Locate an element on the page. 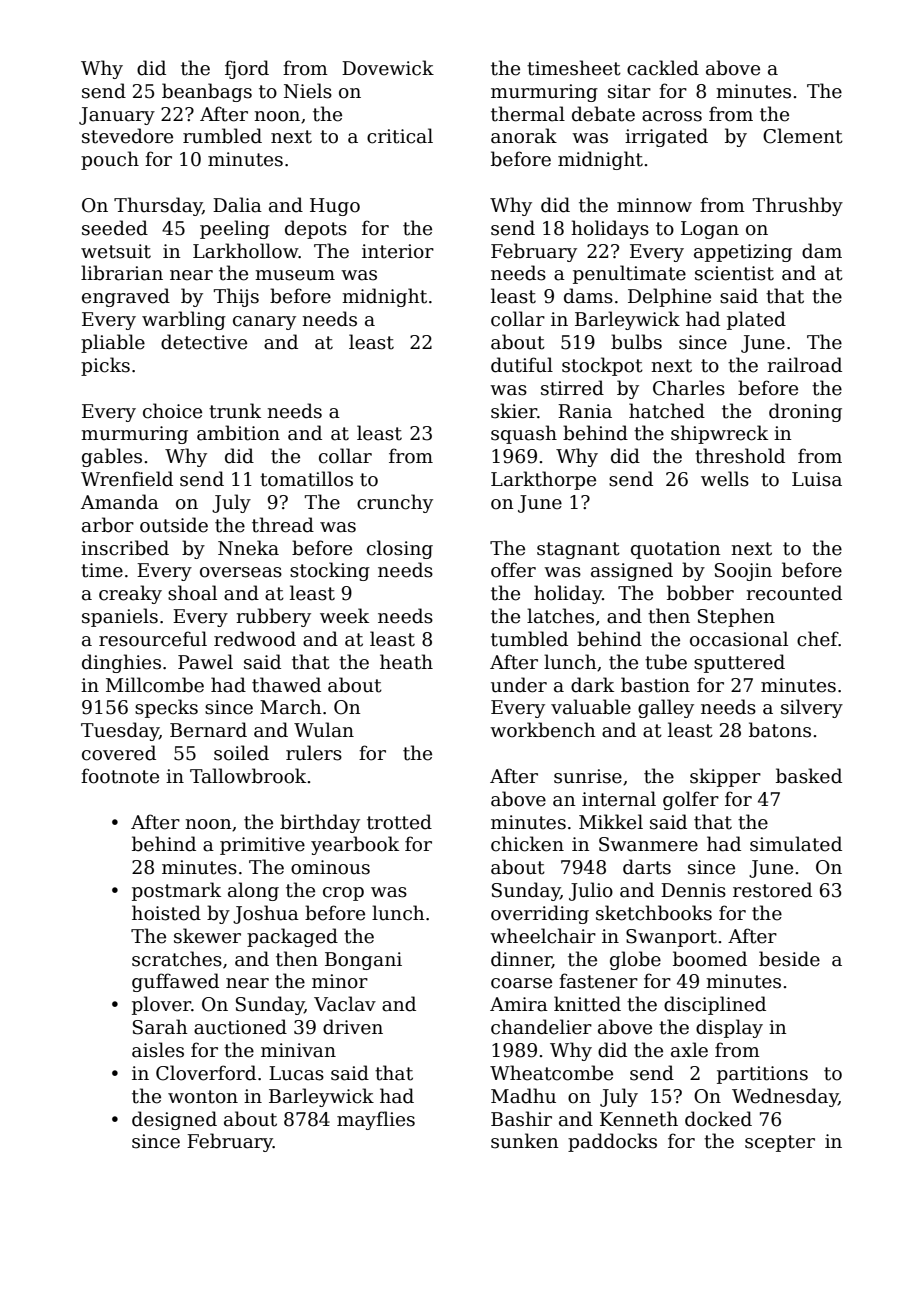 The image size is (924, 1311). crunchy is located at coordinates (395, 503).
